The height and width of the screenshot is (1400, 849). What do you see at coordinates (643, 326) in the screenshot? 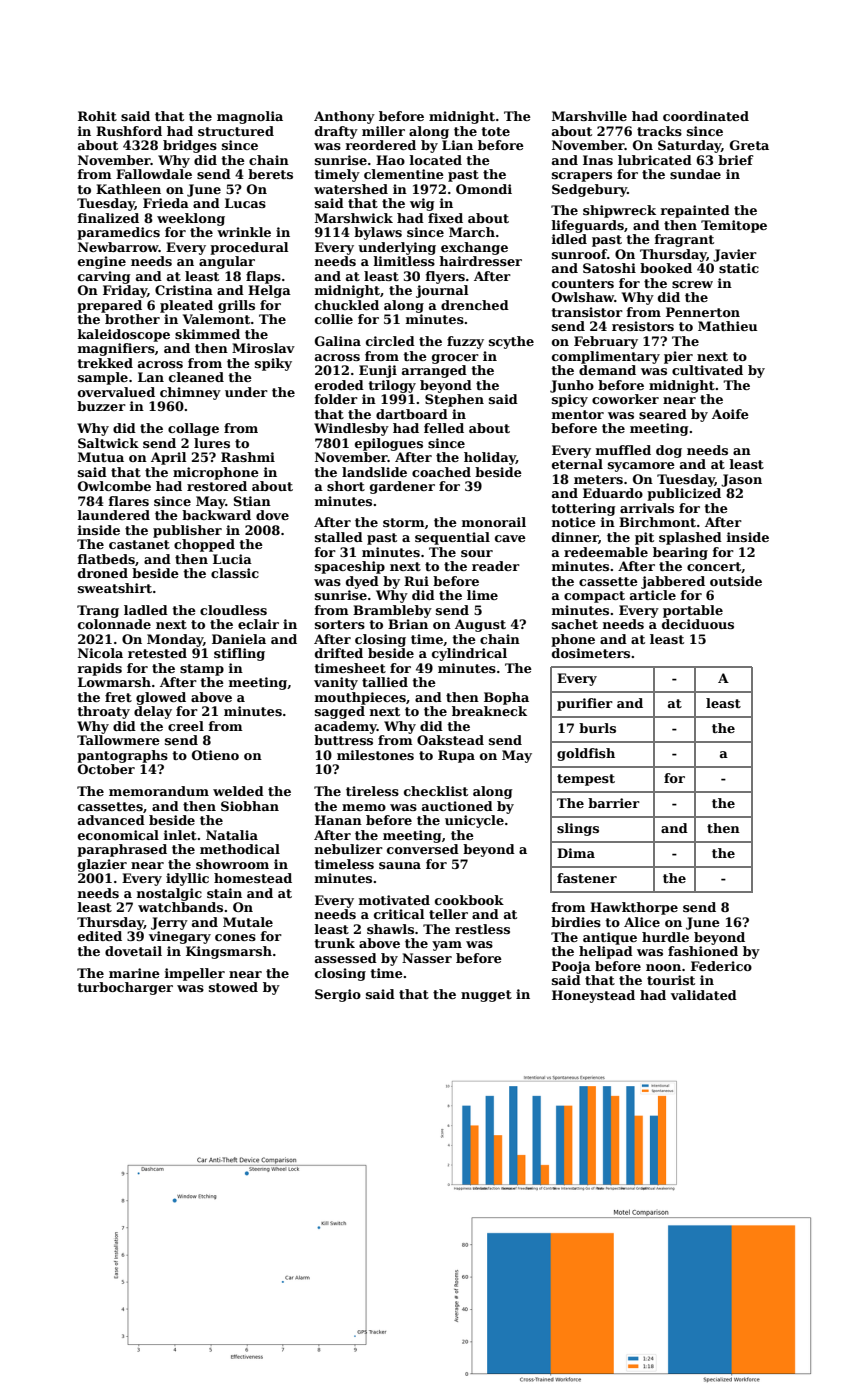
I see `resistors` at bounding box center [643, 326].
